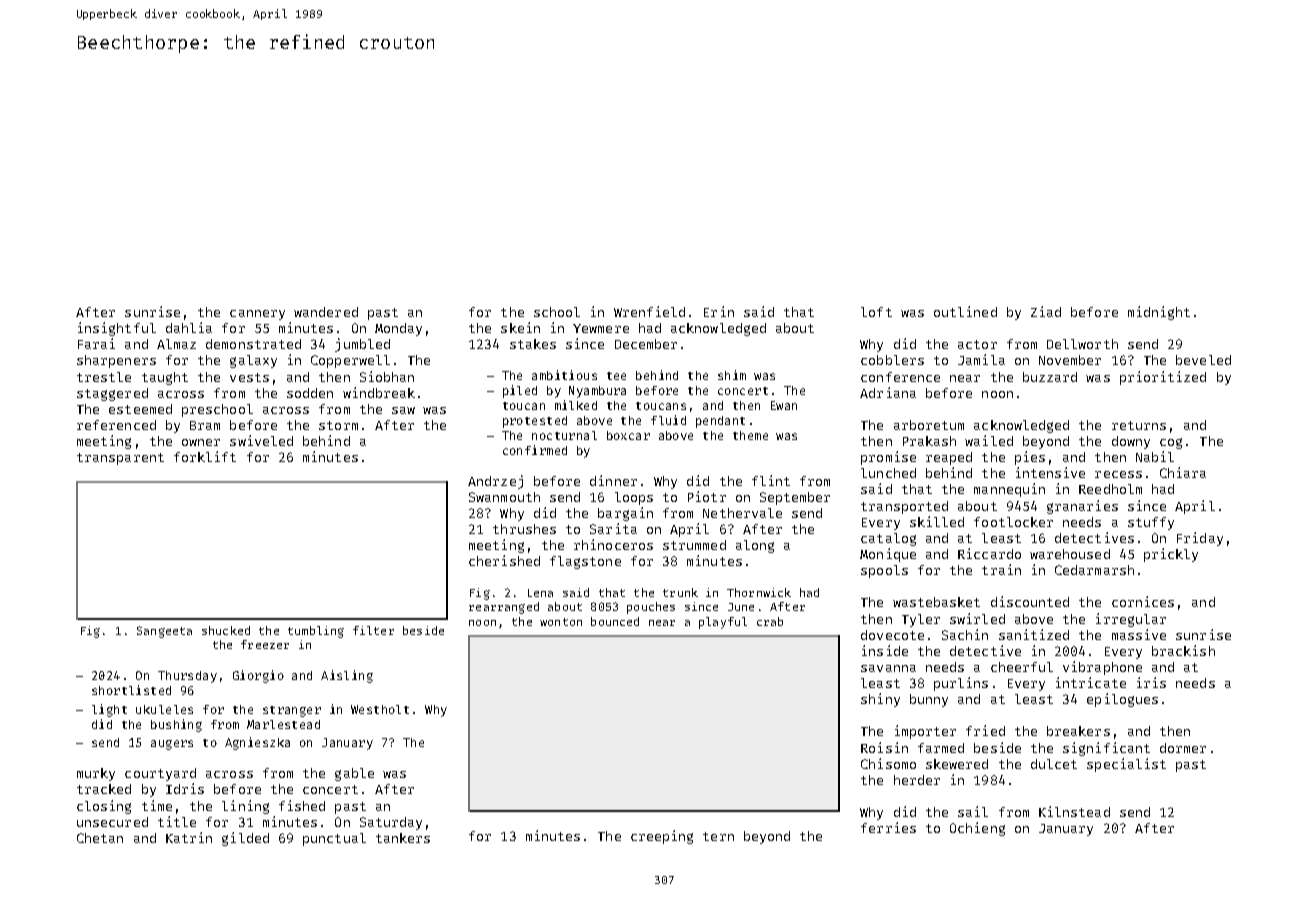 The image size is (1308, 924). What do you see at coordinates (1094, 570) in the screenshot?
I see `Cedarmarsh` at bounding box center [1094, 570].
